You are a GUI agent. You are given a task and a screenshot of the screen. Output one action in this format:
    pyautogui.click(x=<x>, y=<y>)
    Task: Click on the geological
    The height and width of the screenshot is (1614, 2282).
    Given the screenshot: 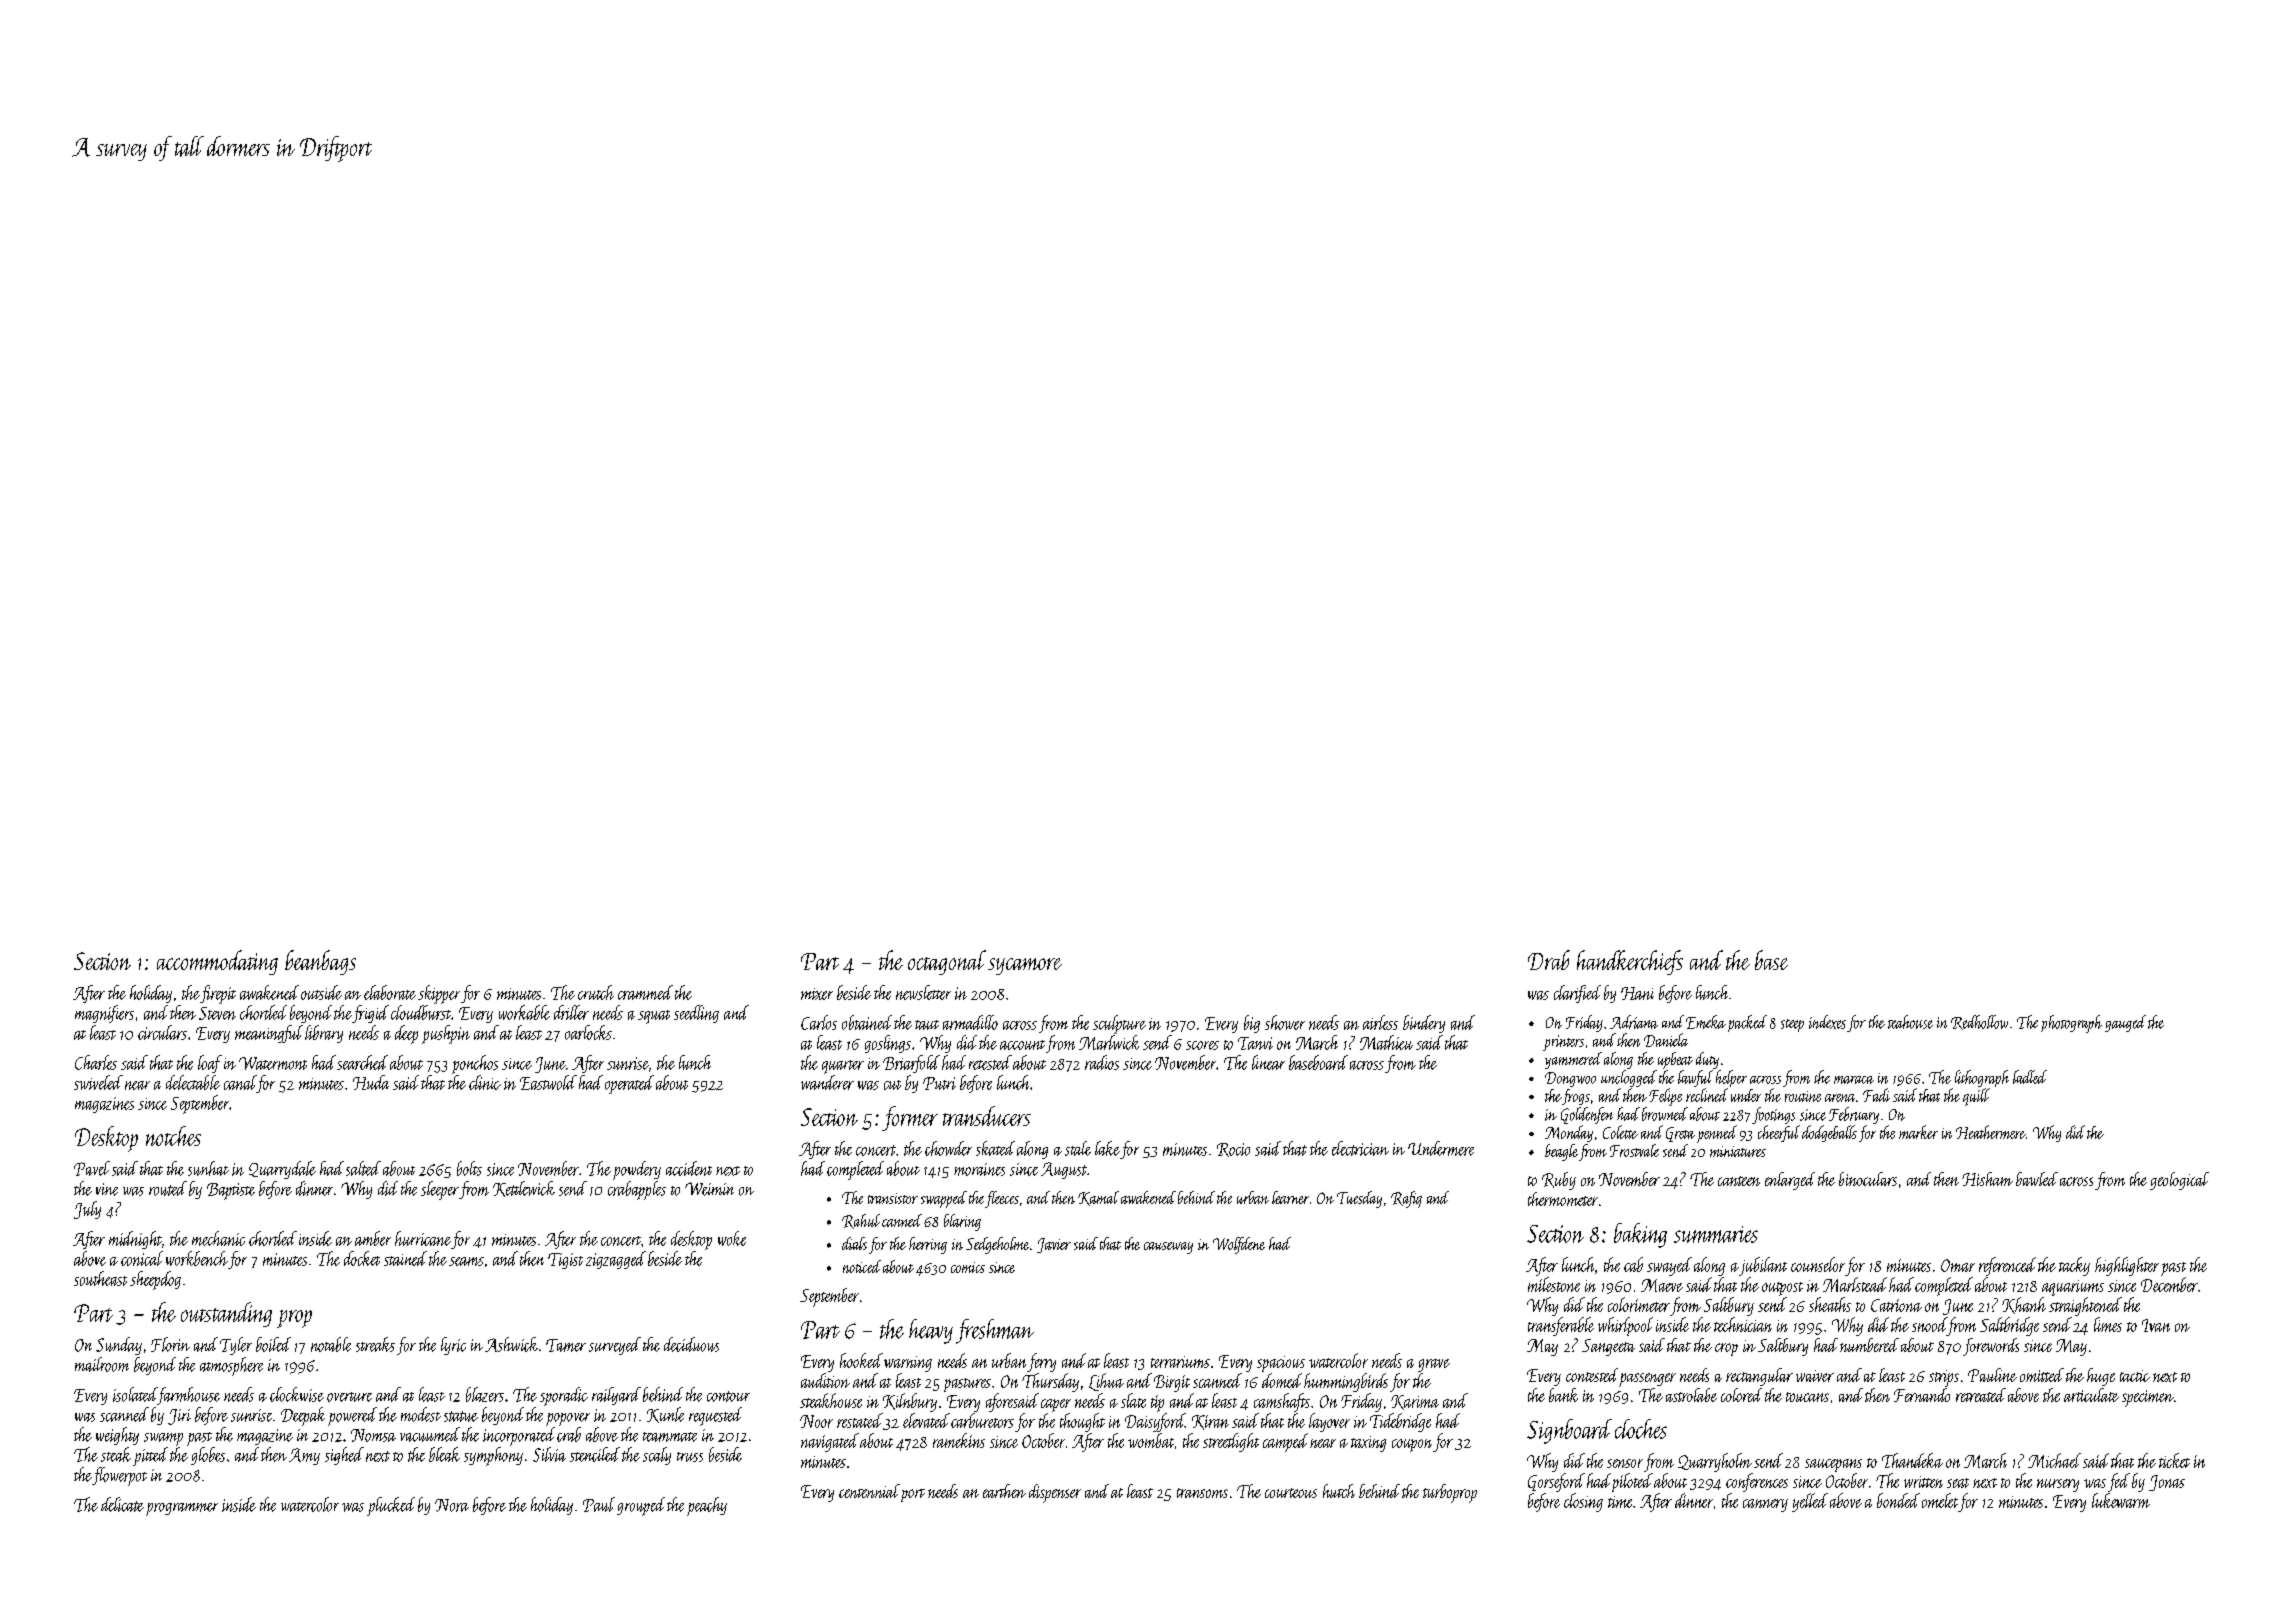 What is the action you would take?
    pyautogui.click(x=2179, y=1181)
